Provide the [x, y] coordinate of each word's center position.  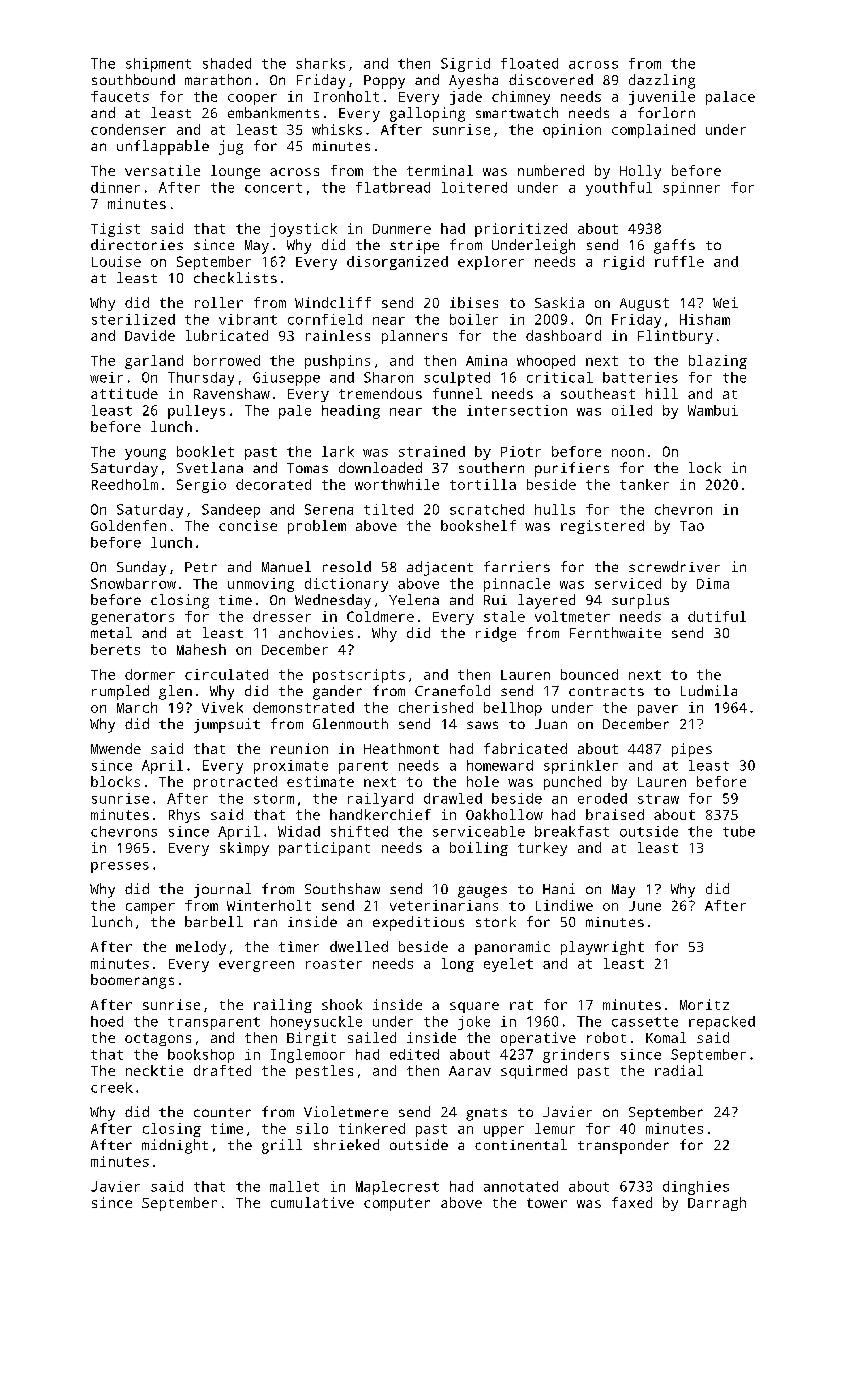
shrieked [346, 1144]
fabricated [525, 748]
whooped [546, 362]
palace [730, 98]
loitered [474, 187]
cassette [645, 1022]
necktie [154, 1070]
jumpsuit [227, 725]
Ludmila [709, 690]
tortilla [483, 484]
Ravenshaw [232, 393]
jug [231, 147]
